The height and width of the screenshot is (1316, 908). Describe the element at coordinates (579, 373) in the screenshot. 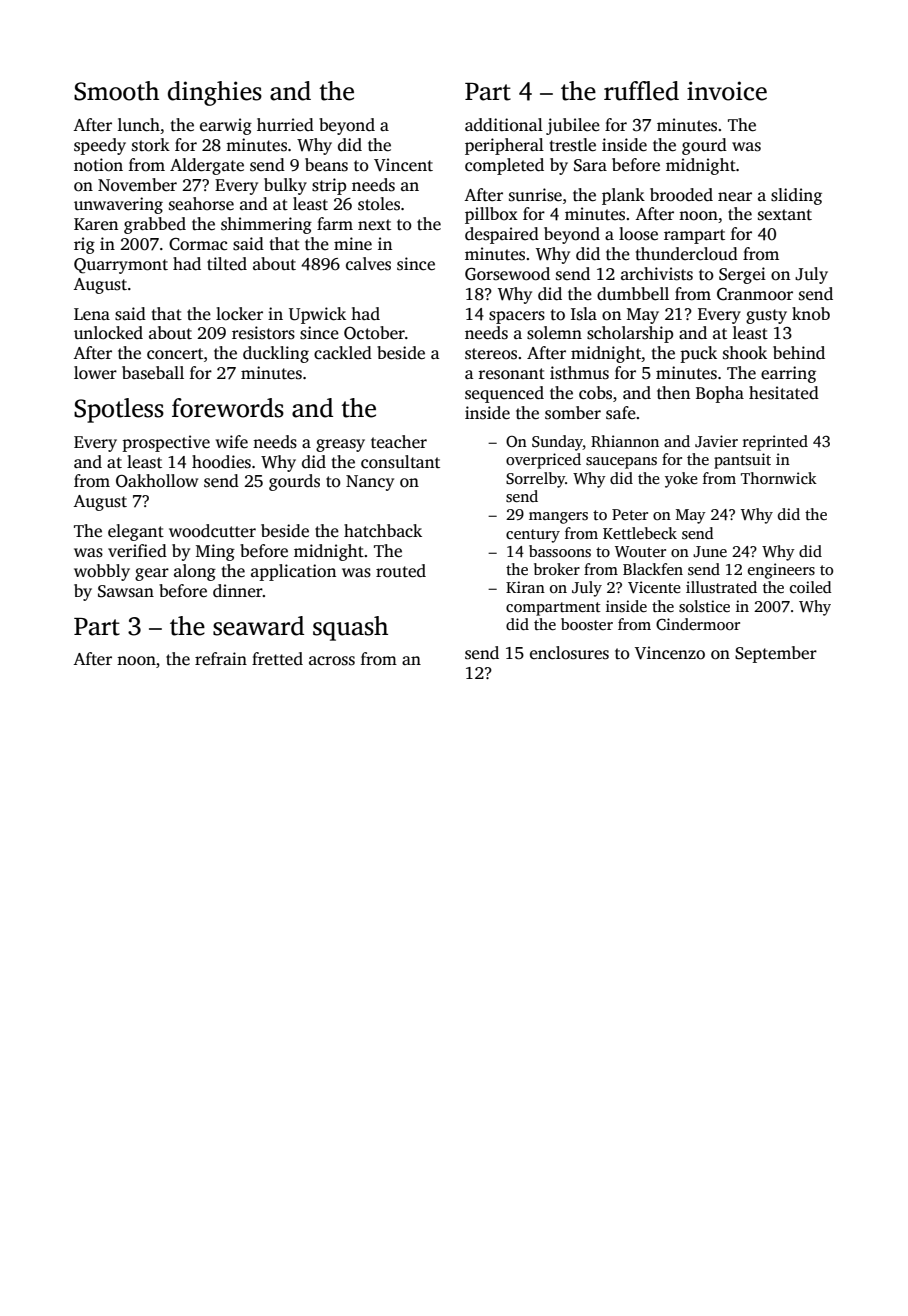

I see `isthmus` at that location.
